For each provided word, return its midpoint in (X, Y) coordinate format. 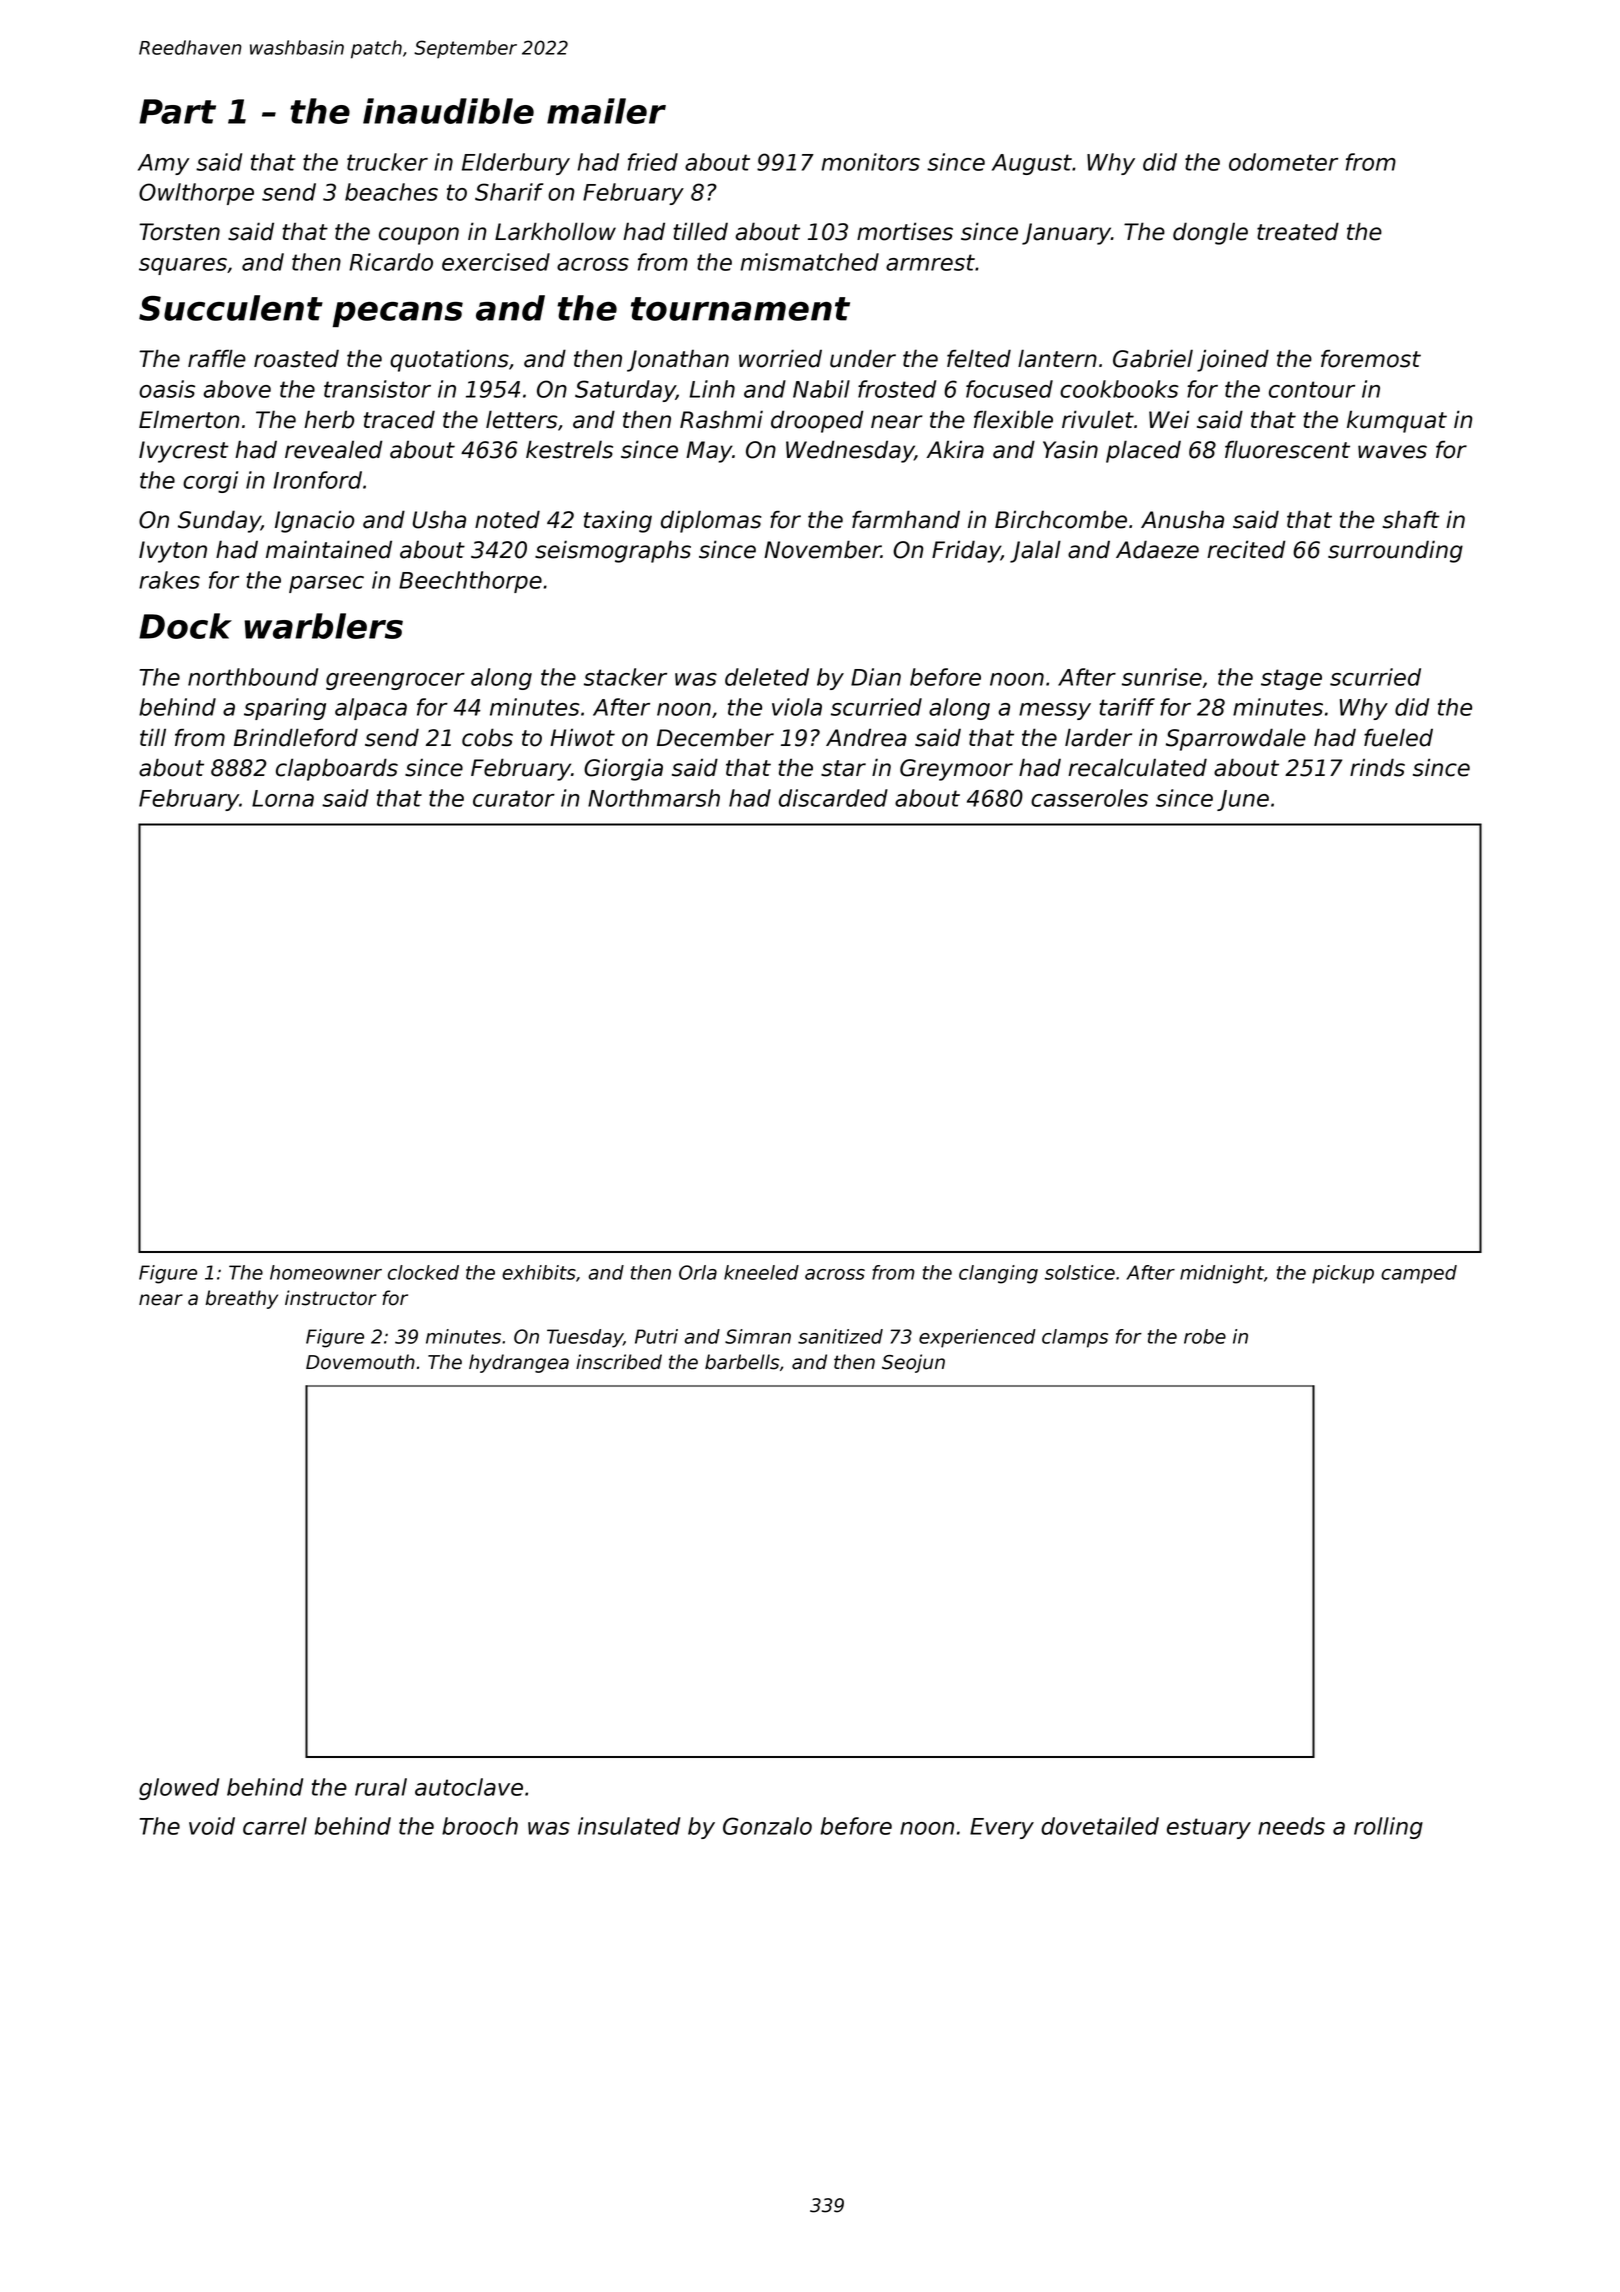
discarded (833, 798)
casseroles (1089, 798)
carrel (275, 1826)
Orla (698, 1272)
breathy (242, 1299)
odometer (1283, 162)
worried (780, 358)
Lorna (283, 798)
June (1243, 800)
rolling (1388, 1828)
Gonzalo (767, 1826)
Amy (163, 164)
